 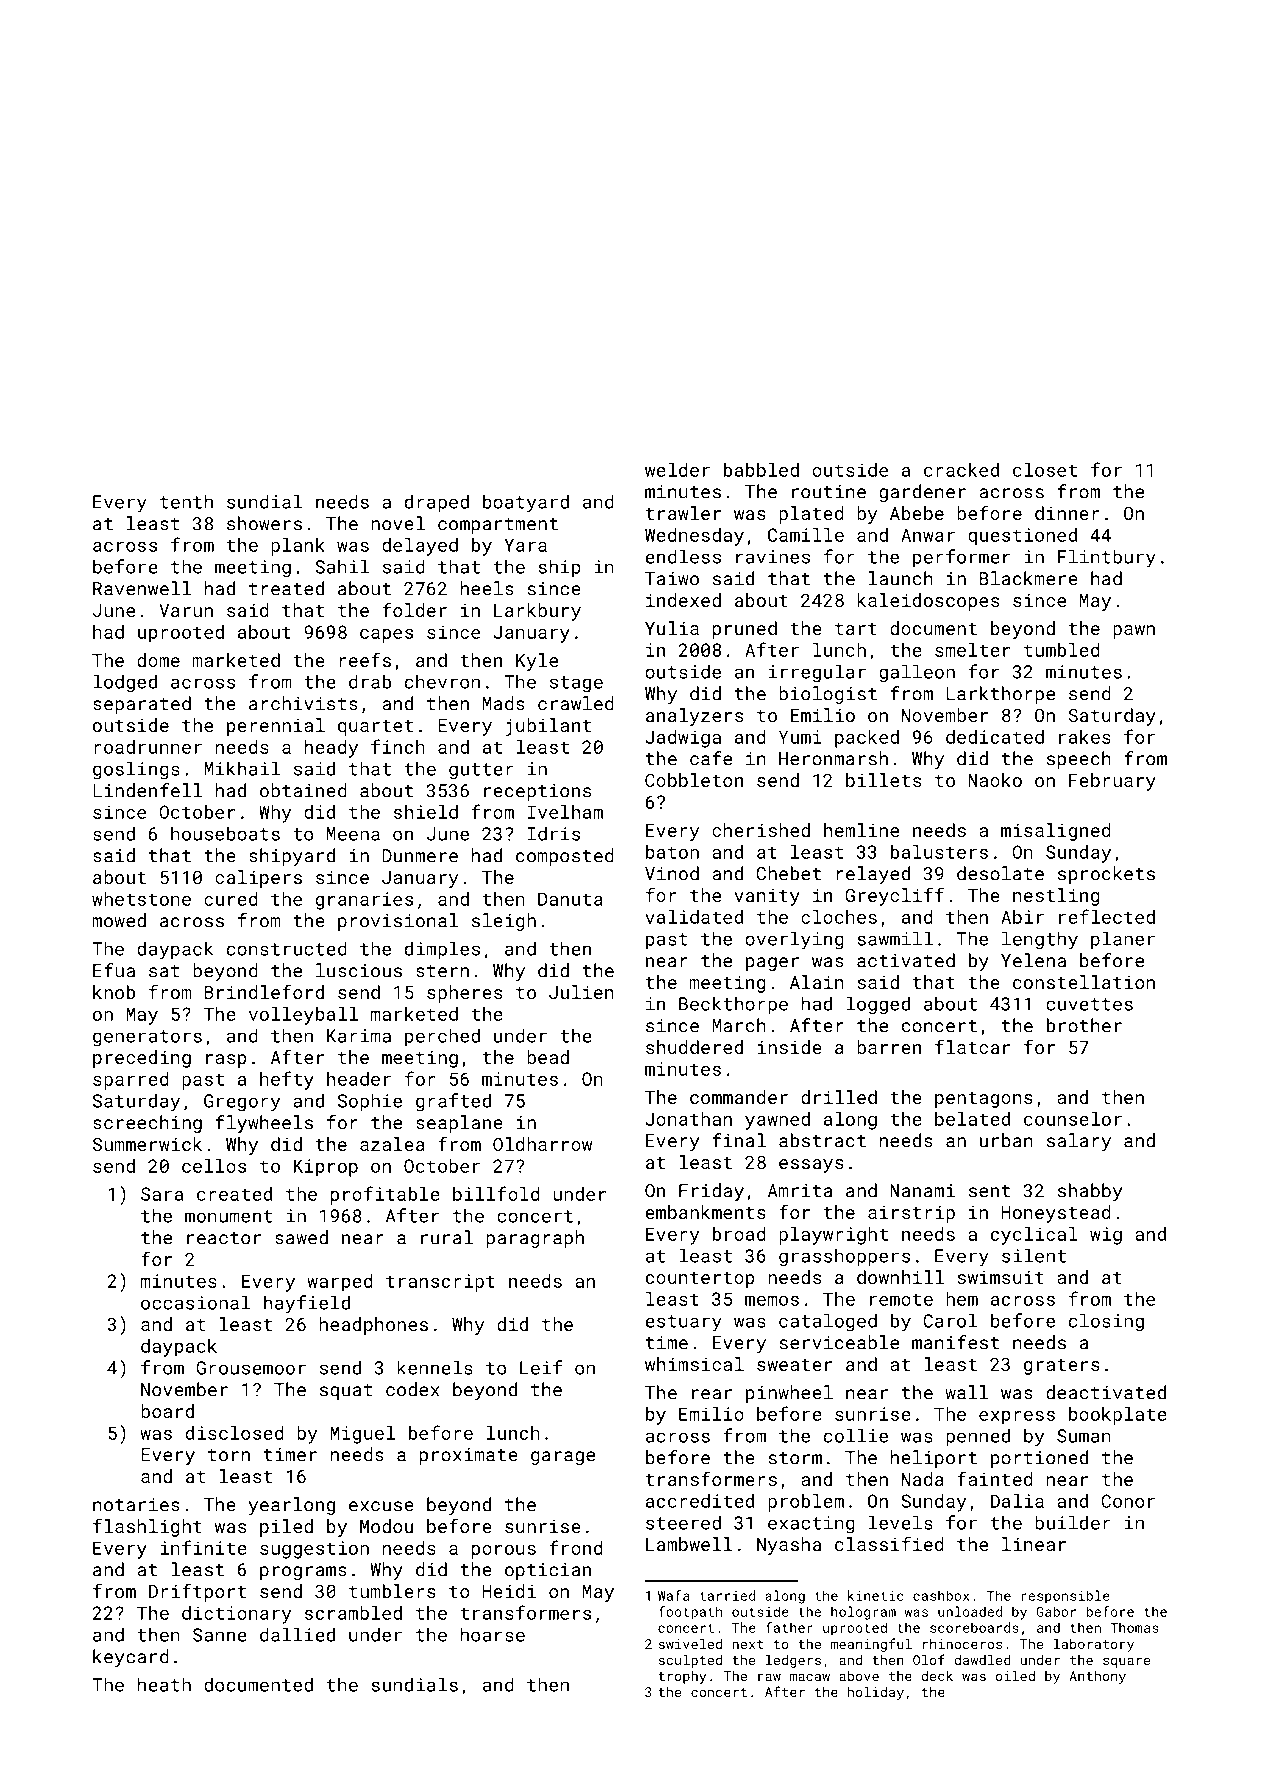 What do you see at coordinates (694, 780) in the screenshot?
I see `Cobbleton` at bounding box center [694, 780].
